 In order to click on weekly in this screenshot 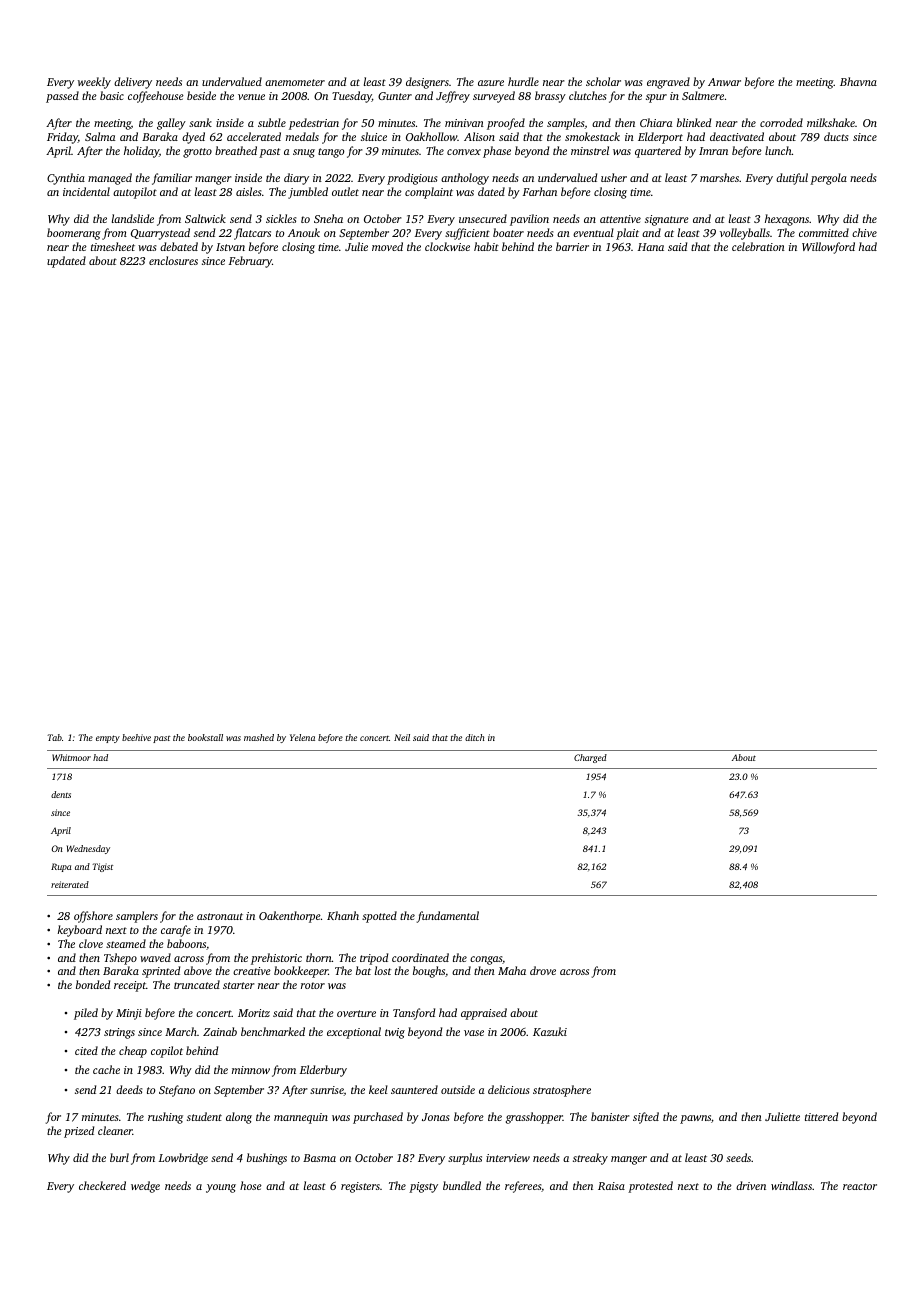, I will do `click(94, 83)`.
